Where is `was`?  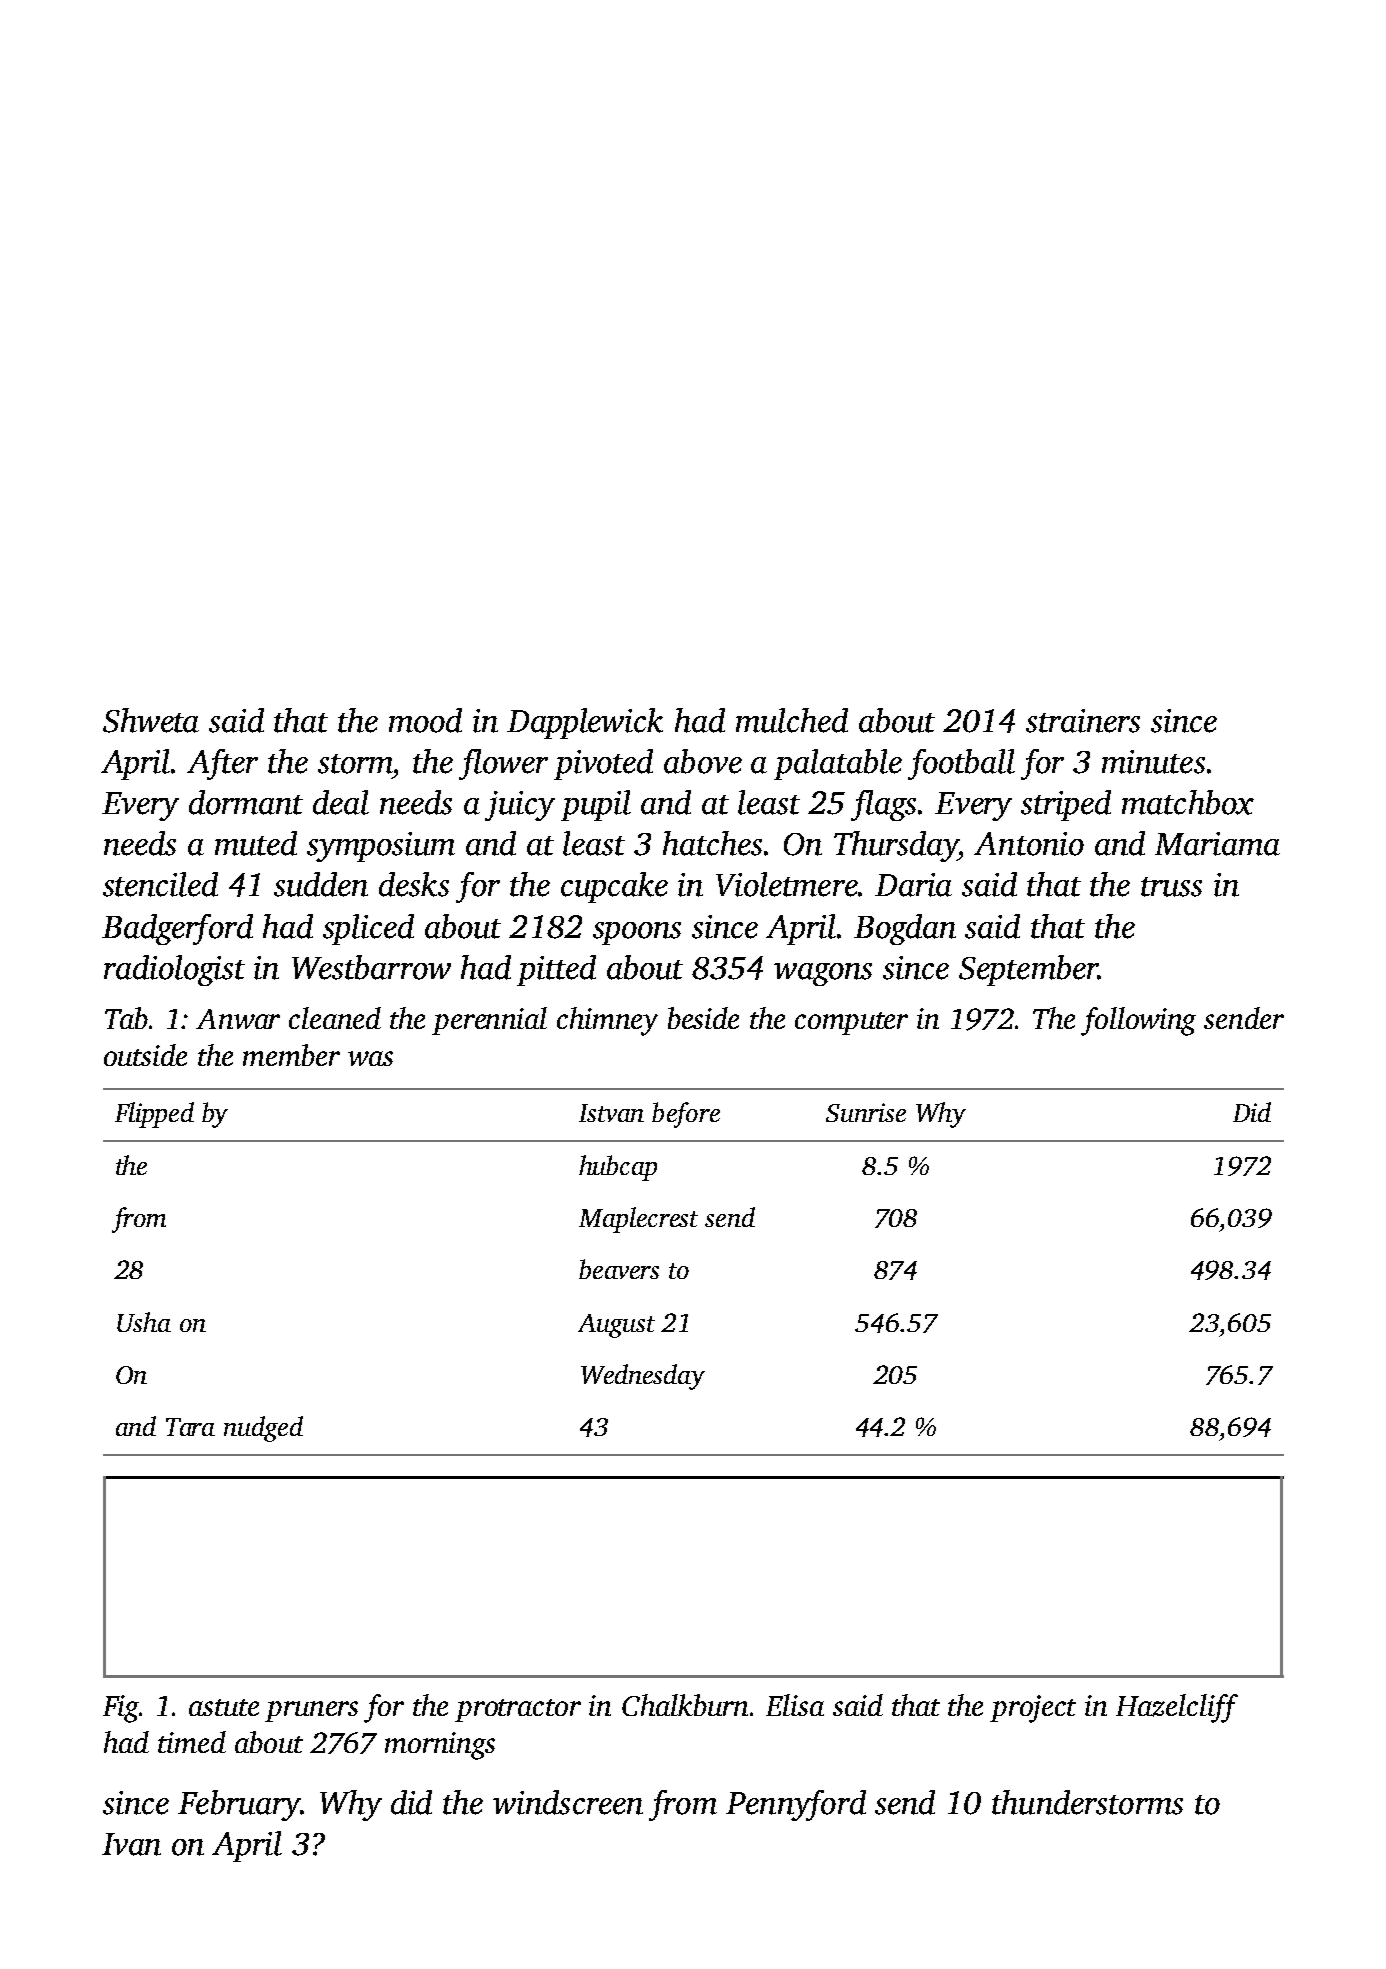 was is located at coordinates (370, 1058).
